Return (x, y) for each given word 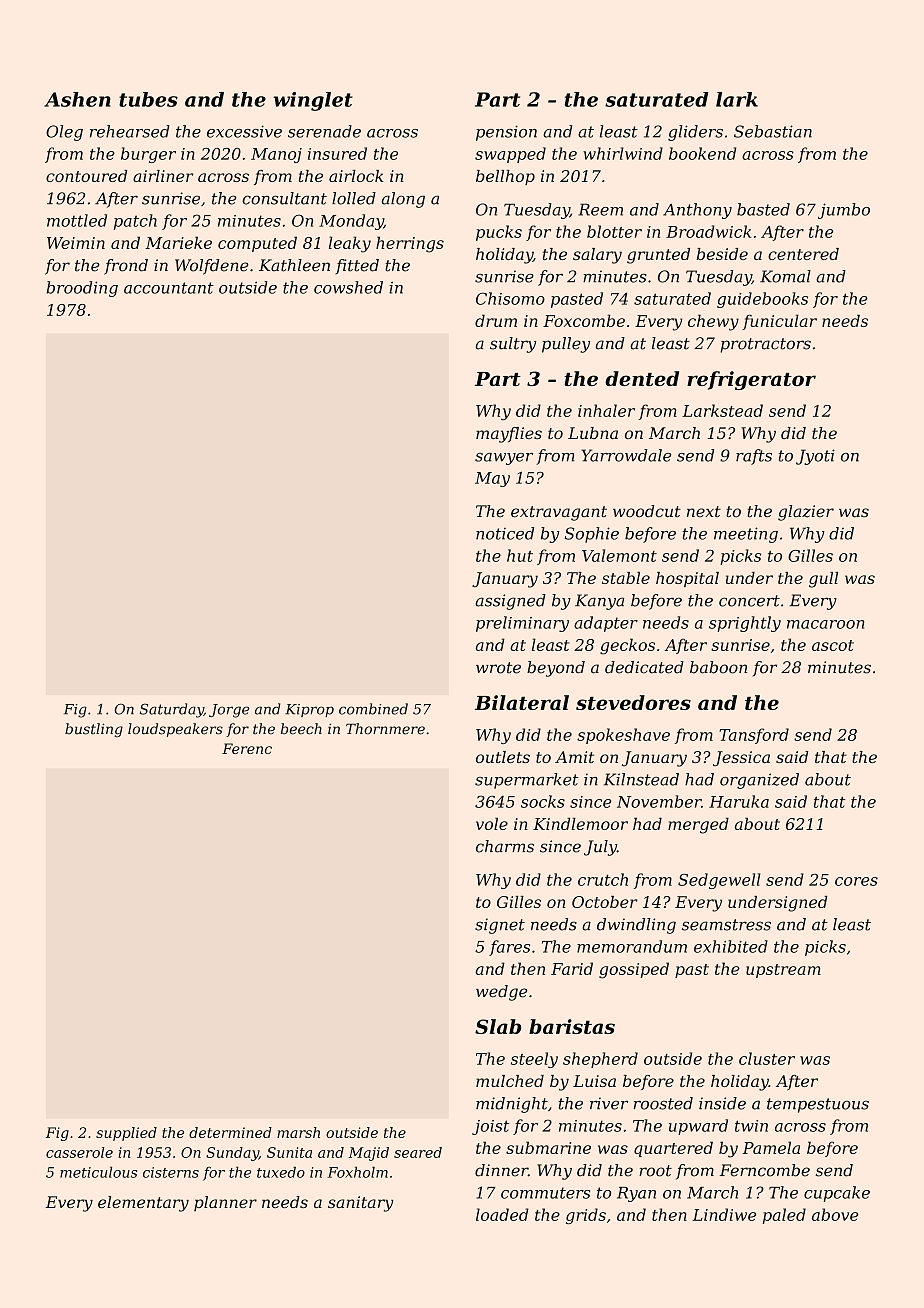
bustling (94, 730)
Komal (785, 276)
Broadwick (708, 231)
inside (722, 1103)
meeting (746, 535)
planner (225, 1203)
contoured (86, 176)
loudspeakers (175, 730)
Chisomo (510, 298)
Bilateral (522, 702)
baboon (718, 667)
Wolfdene (212, 267)
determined (230, 1132)
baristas (572, 1026)
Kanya (599, 602)
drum (496, 320)
